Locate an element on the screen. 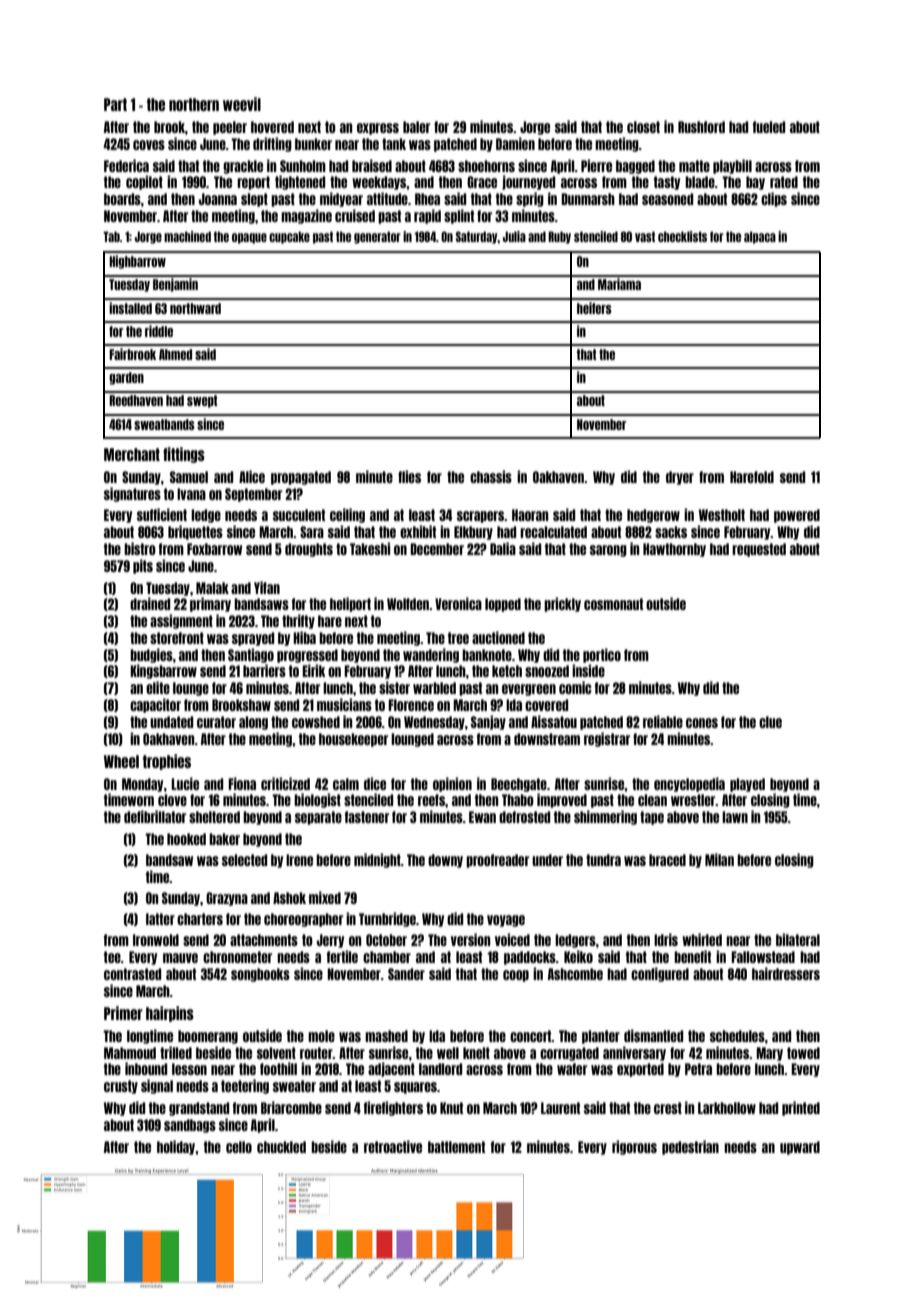 The width and height of the screenshot is (924, 1308). lopped is located at coordinates (503, 605).
